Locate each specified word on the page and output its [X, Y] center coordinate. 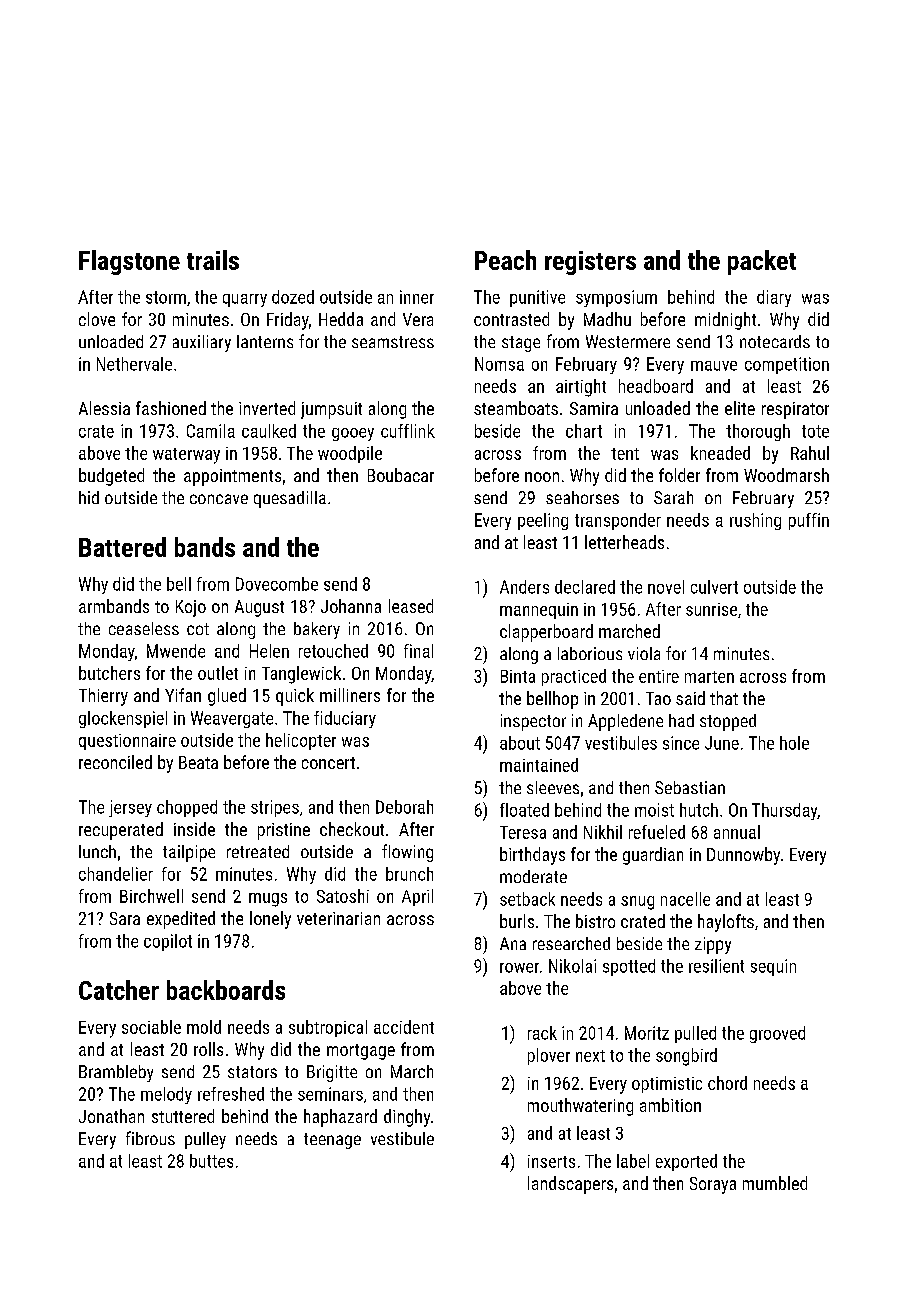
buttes [211, 1161]
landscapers [570, 1185]
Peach [505, 260]
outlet [218, 673]
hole [794, 743]
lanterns [265, 341]
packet [762, 262]
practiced [574, 677]
